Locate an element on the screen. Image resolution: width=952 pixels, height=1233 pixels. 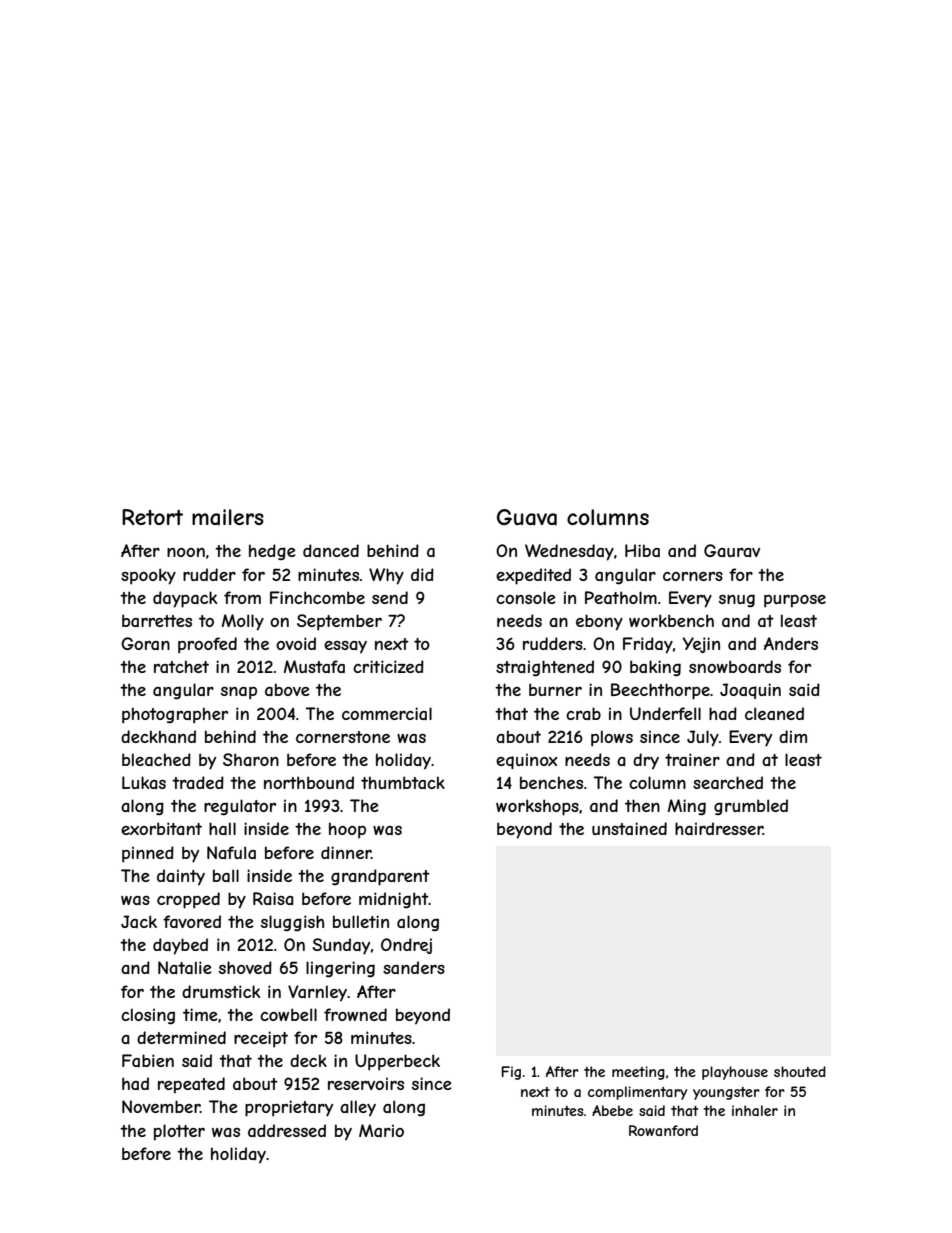
Nafula is located at coordinates (231, 852).
